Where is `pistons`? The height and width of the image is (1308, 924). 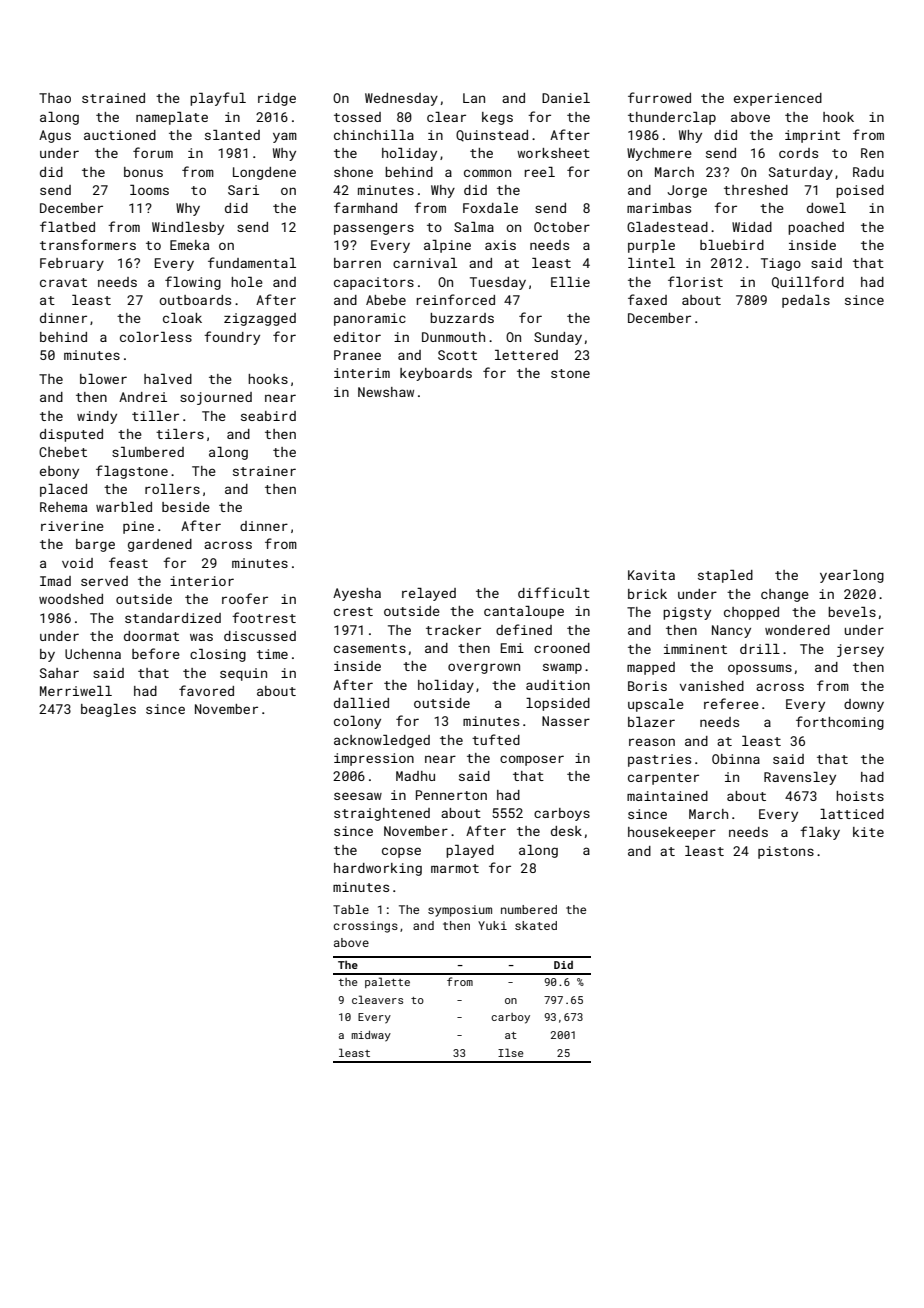 pistons is located at coordinates (786, 852).
